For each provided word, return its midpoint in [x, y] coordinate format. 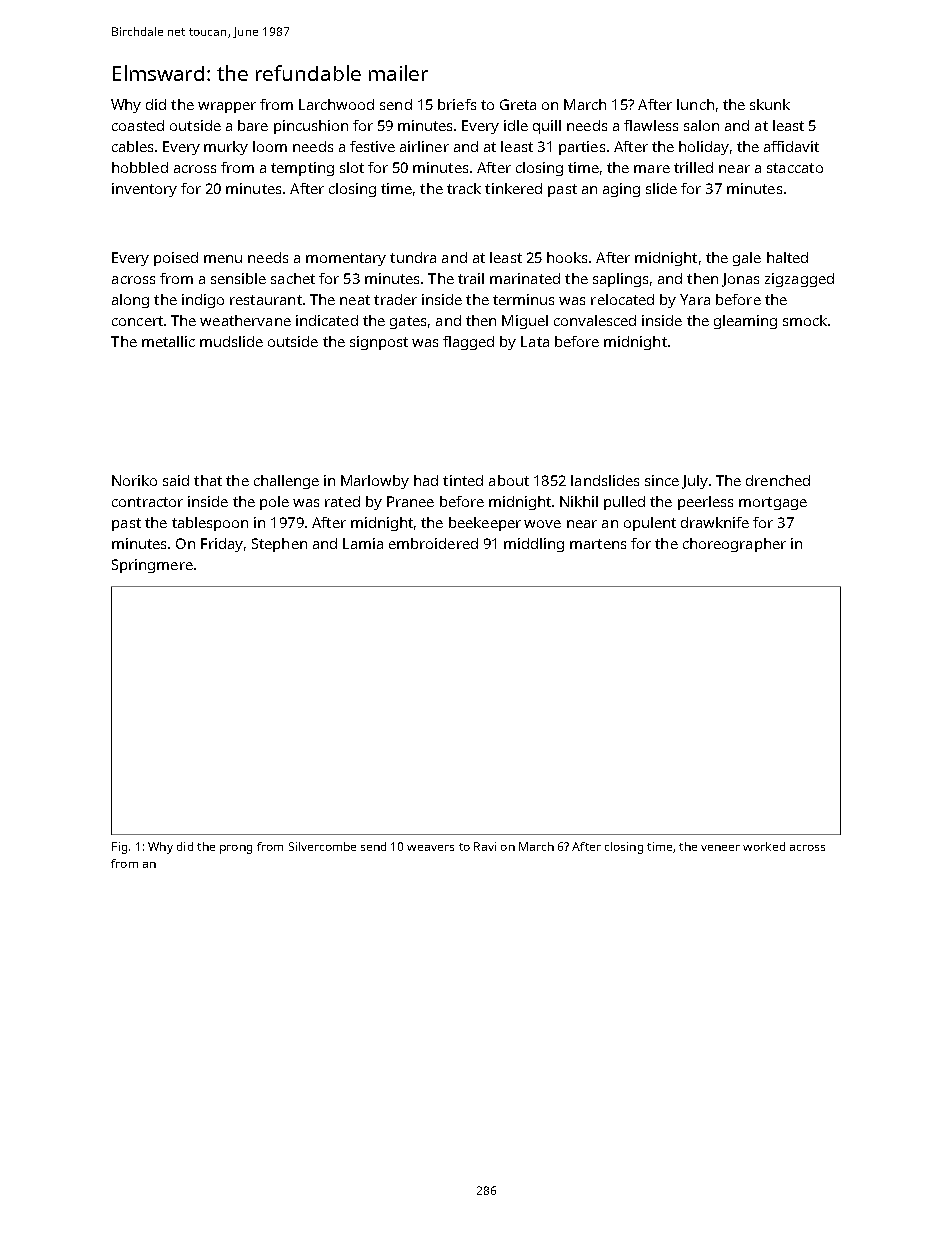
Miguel [525, 322]
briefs [457, 104]
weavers [430, 848]
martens [598, 544]
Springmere [152, 566]
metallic [168, 341]
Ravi [485, 846]
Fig [119, 848]
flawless [651, 125]
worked [764, 846]
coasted [138, 125]
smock [805, 320]
